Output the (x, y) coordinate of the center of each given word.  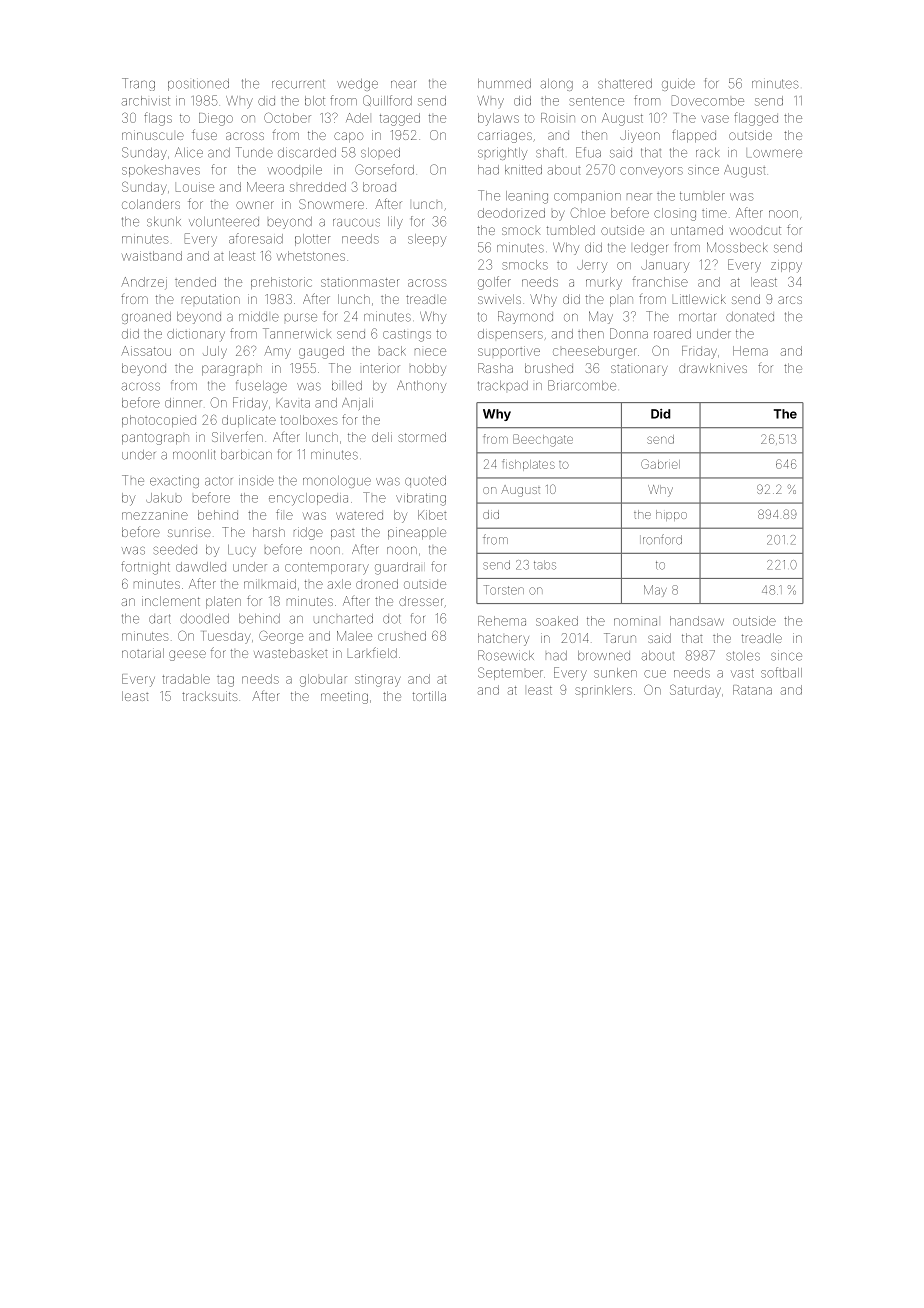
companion (587, 198)
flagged (756, 119)
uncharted (343, 619)
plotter (312, 240)
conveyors (651, 171)
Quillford (387, 100)
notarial (143, 653)
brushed (549, 368)
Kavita (293, 403)
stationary (639, 370)
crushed (402, 636)
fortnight (145, 568)
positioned (198, 85)
